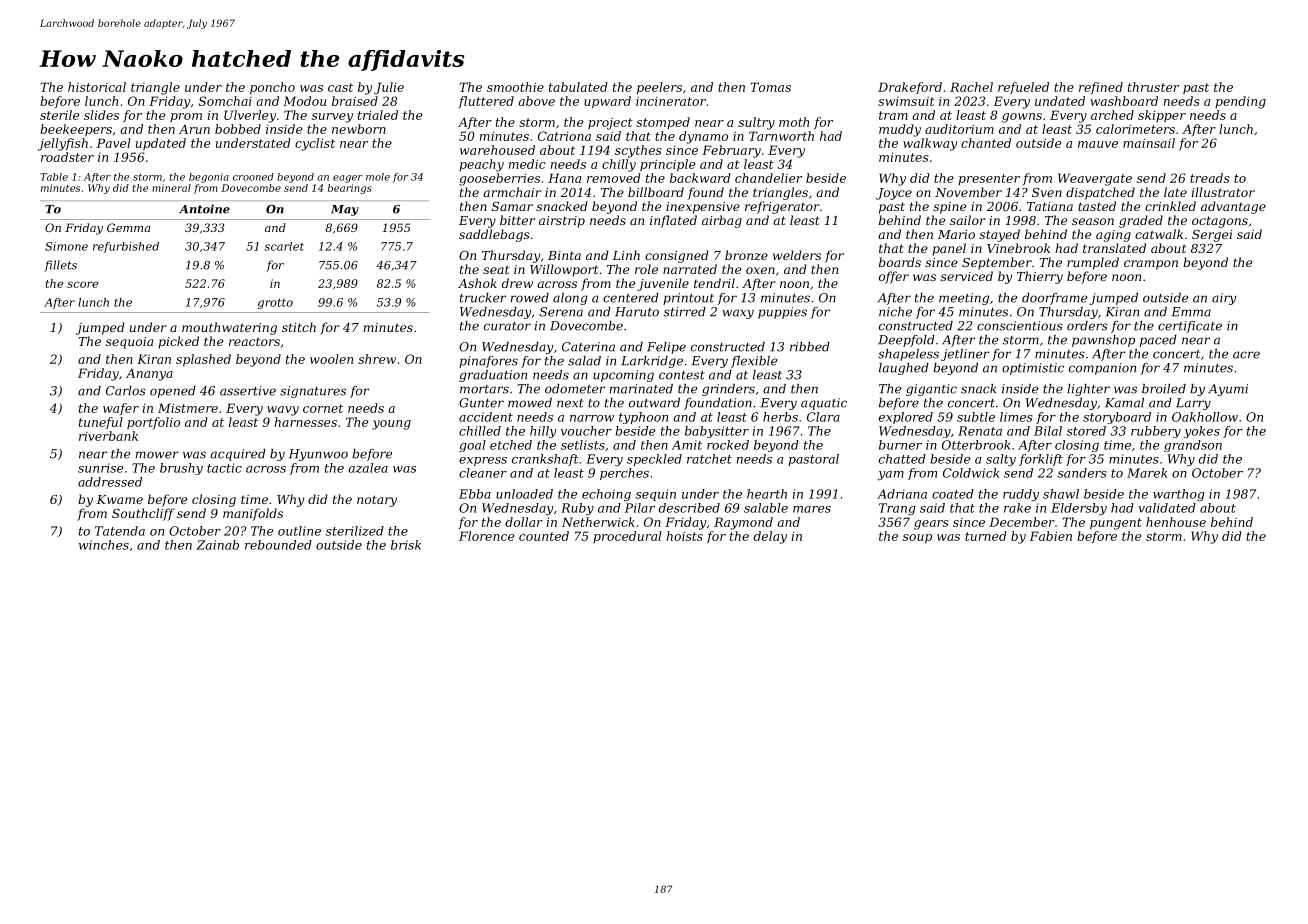 The image size is (1308, 924). Describe the element at coordinates (101, 468) in the screenshot. I see `sunrise` at that location.
